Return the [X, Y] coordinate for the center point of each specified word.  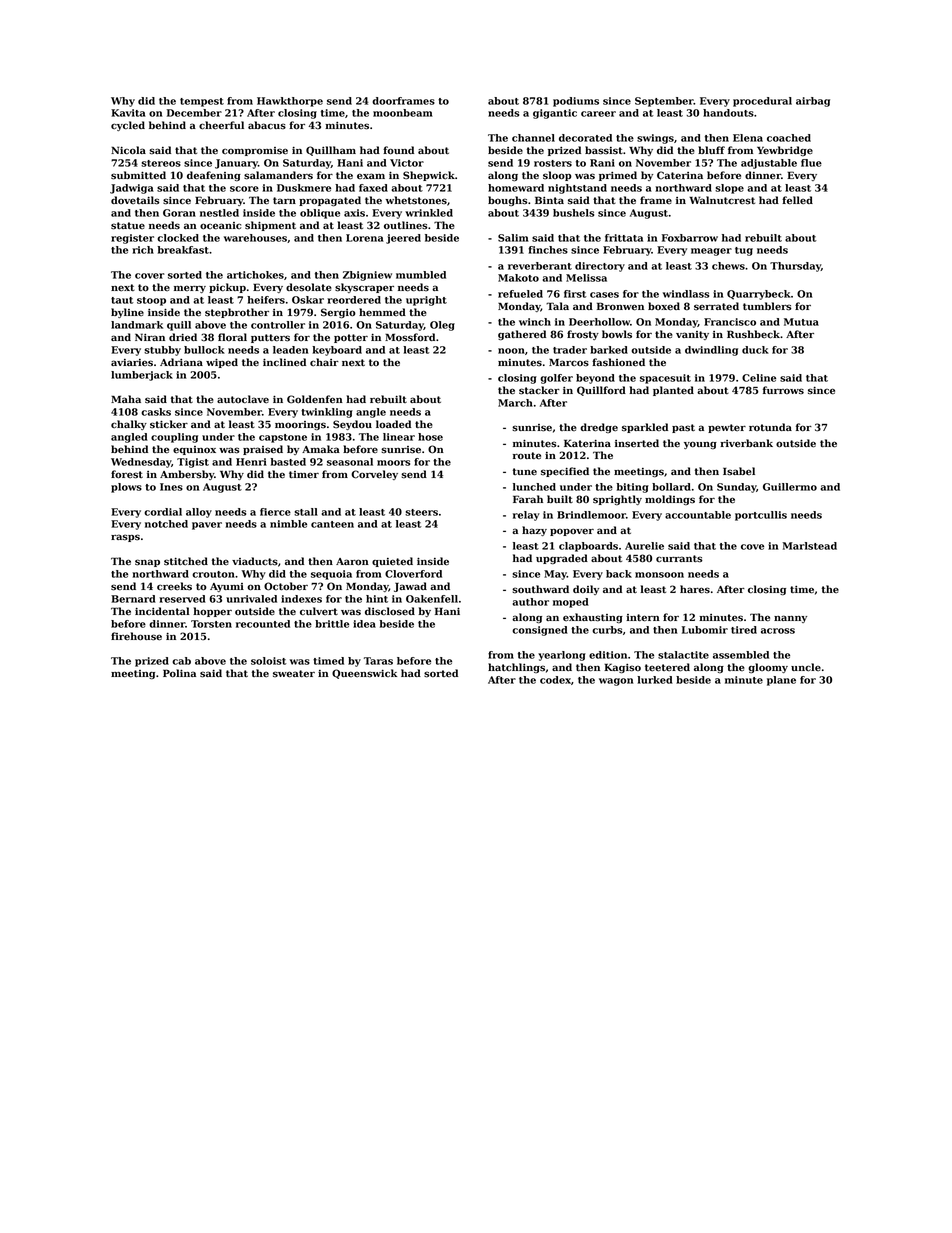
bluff [711, 150]
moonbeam [403, 113]
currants [679, 559]
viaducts [255, 561]
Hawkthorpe [290, 102]
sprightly [617, 500]
